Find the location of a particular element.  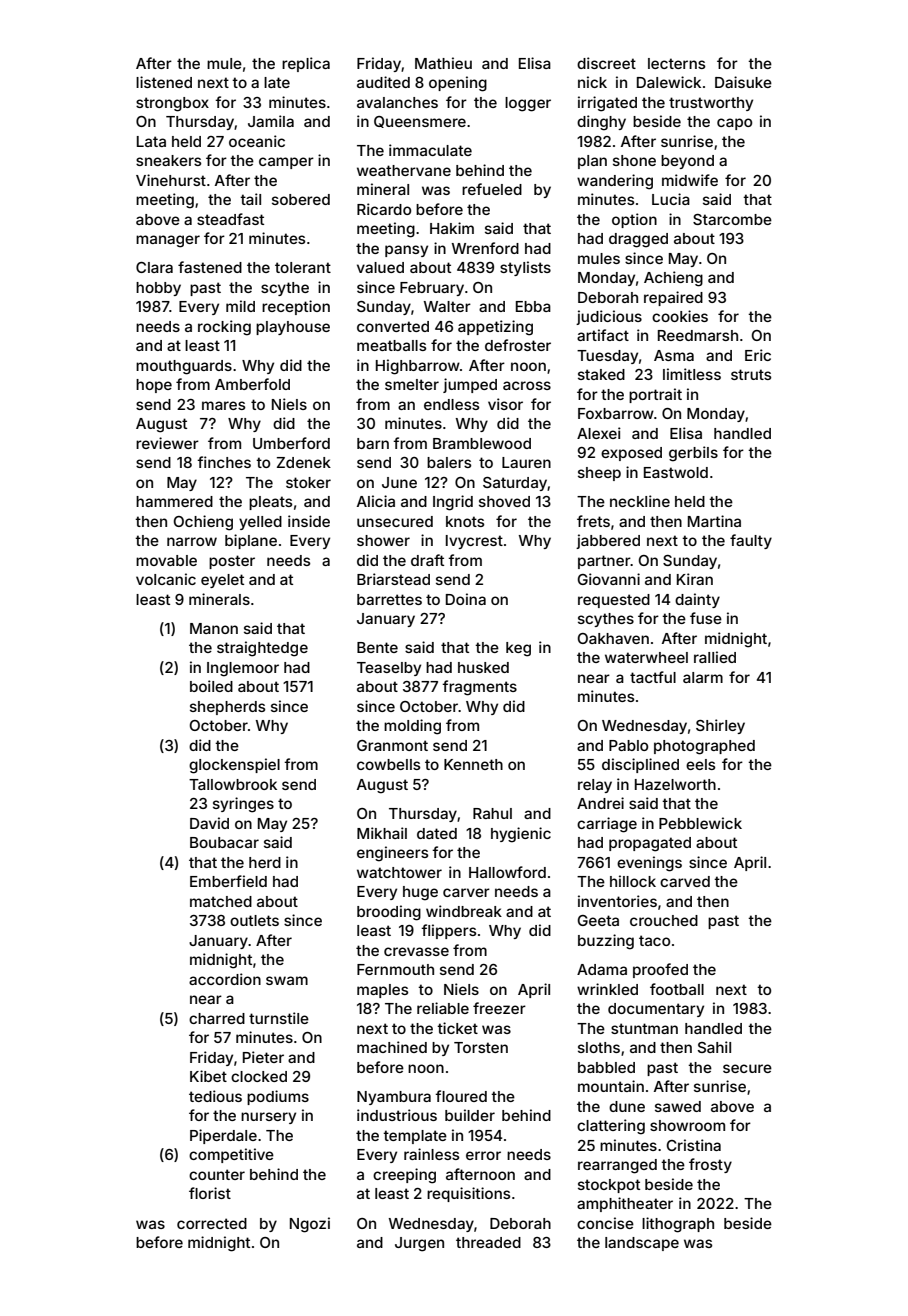

corrected is located at coordinates (212, 1223).
